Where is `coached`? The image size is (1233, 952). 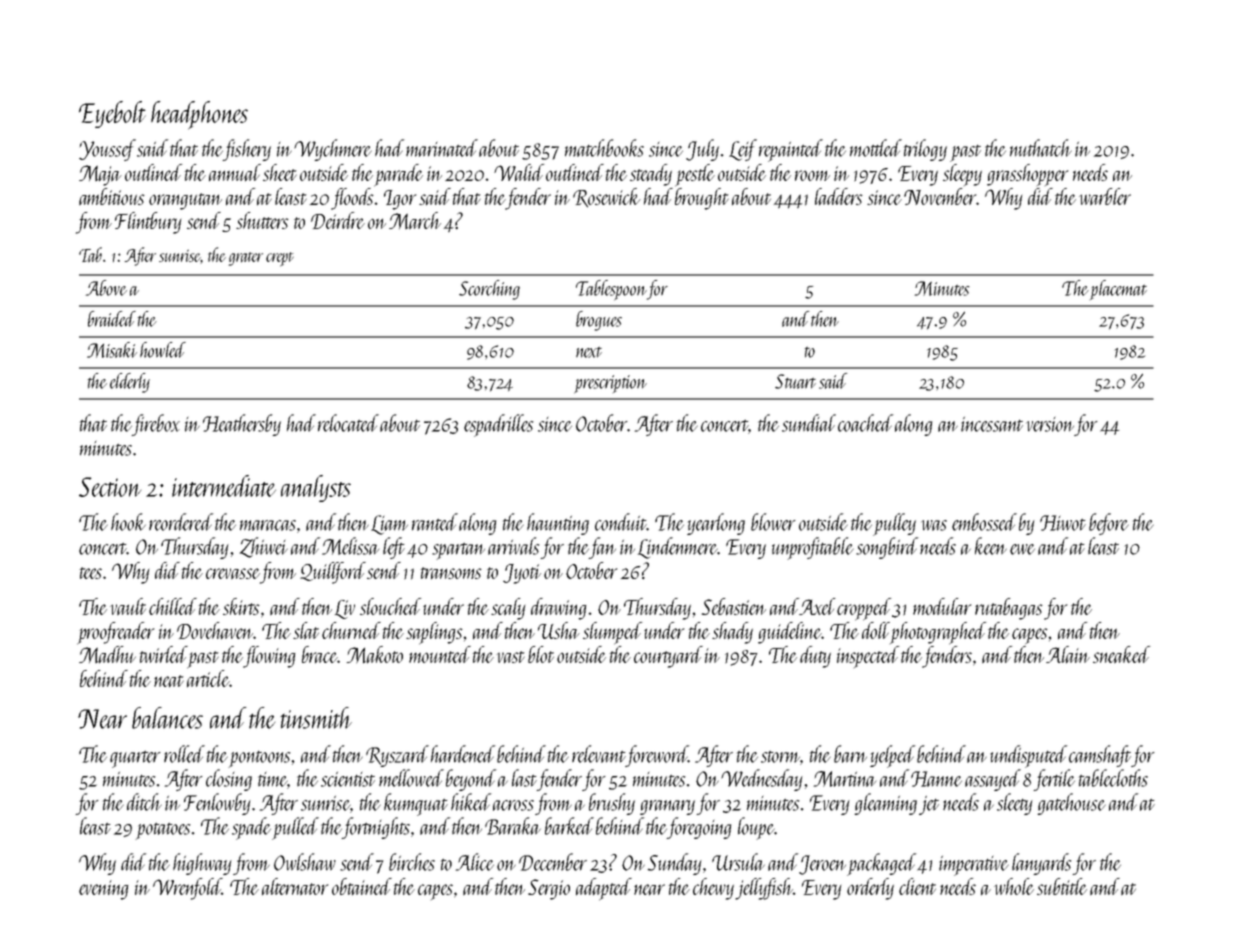 coached is located at coordinates (865, 423).
